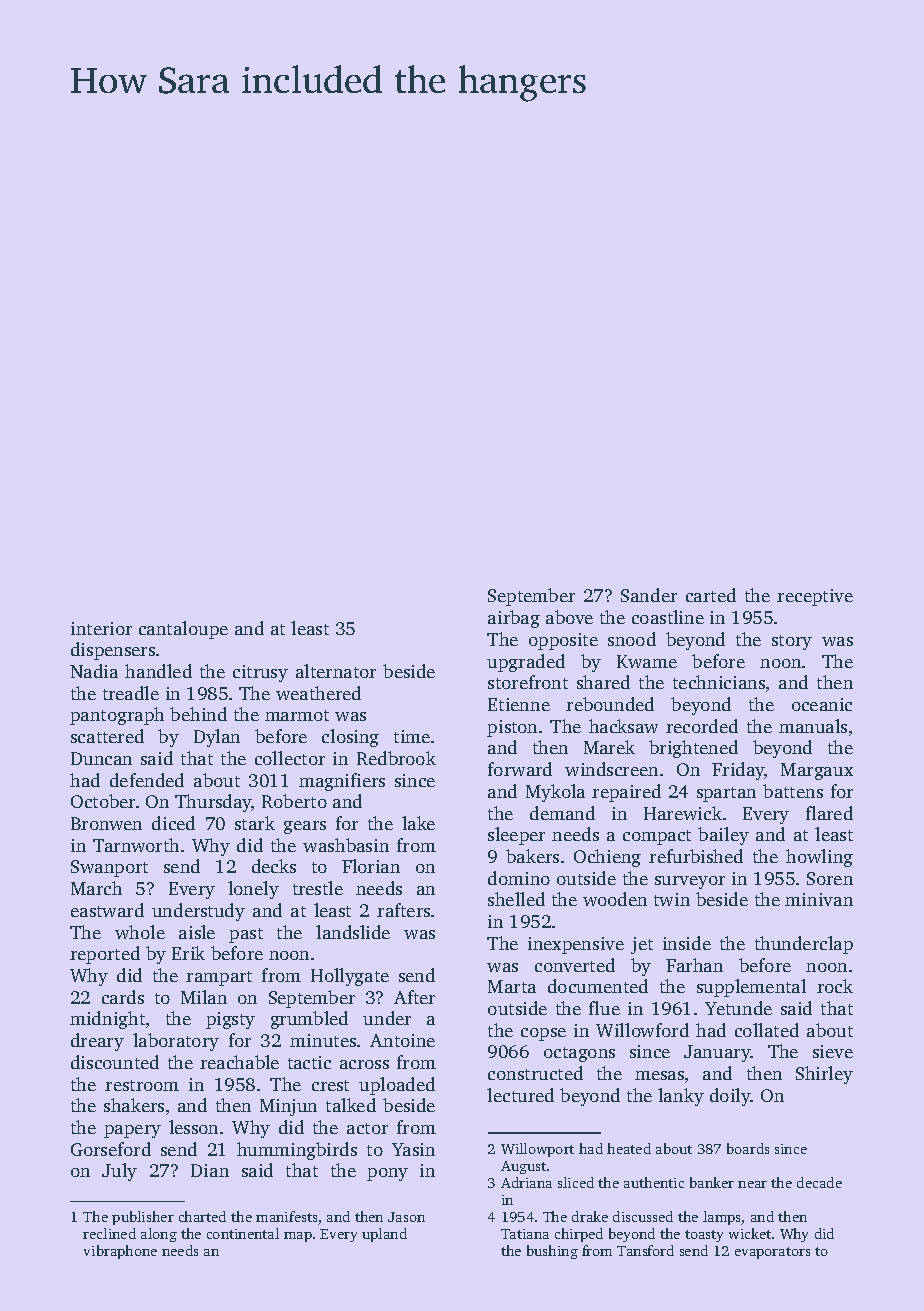 This image has height=1311, width=924. What do you see at coordinates (297, 1151) in the image?
I see `hummingbirds` at bounding box center [297, 1151].
